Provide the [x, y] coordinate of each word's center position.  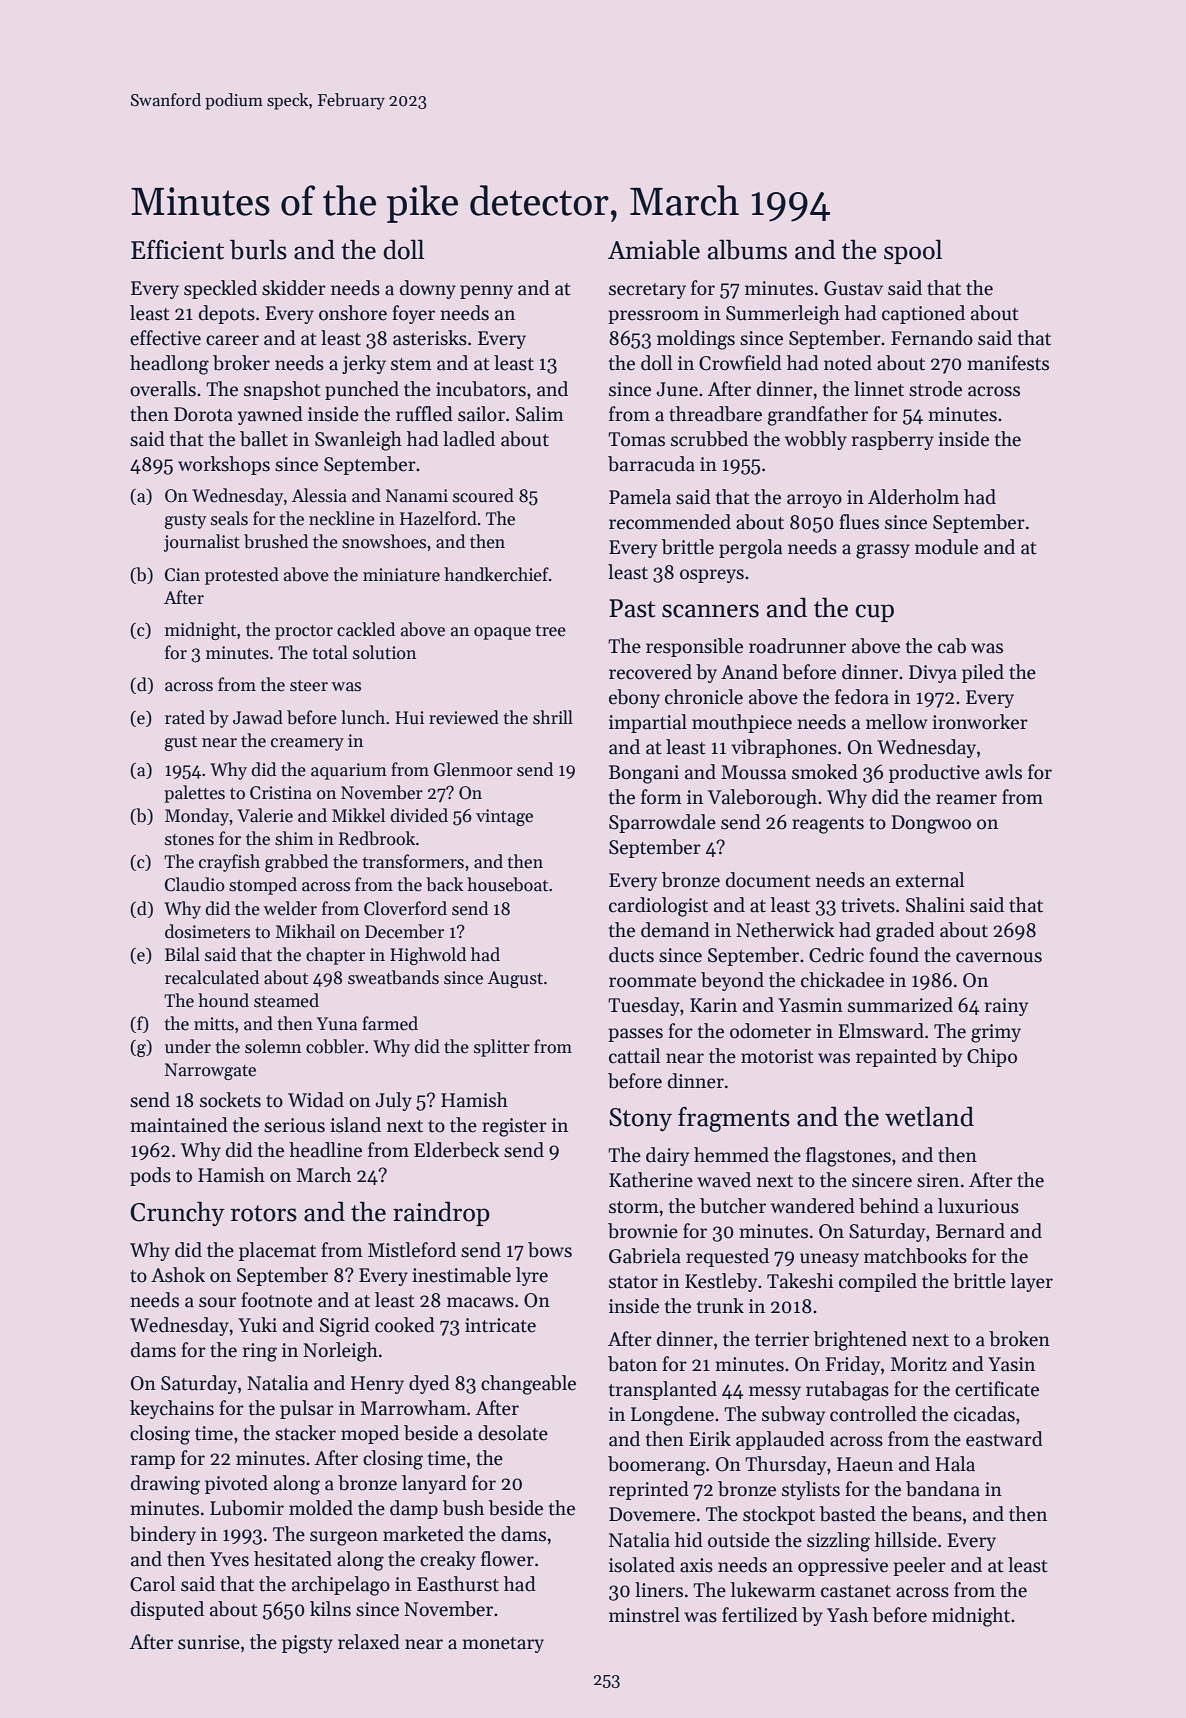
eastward [1004, 1439]
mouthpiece [742, 723]
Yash [847, 1615]
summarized [900, 1005]
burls [258, 249]
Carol [152, 1584]
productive [934, 773]
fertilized [760, 1615]
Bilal [182, 954]
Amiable [654, 249]
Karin [713, 1005]
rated [185, 717]
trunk [720, 1306]
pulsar [307, 1409]
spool [913, 251]
